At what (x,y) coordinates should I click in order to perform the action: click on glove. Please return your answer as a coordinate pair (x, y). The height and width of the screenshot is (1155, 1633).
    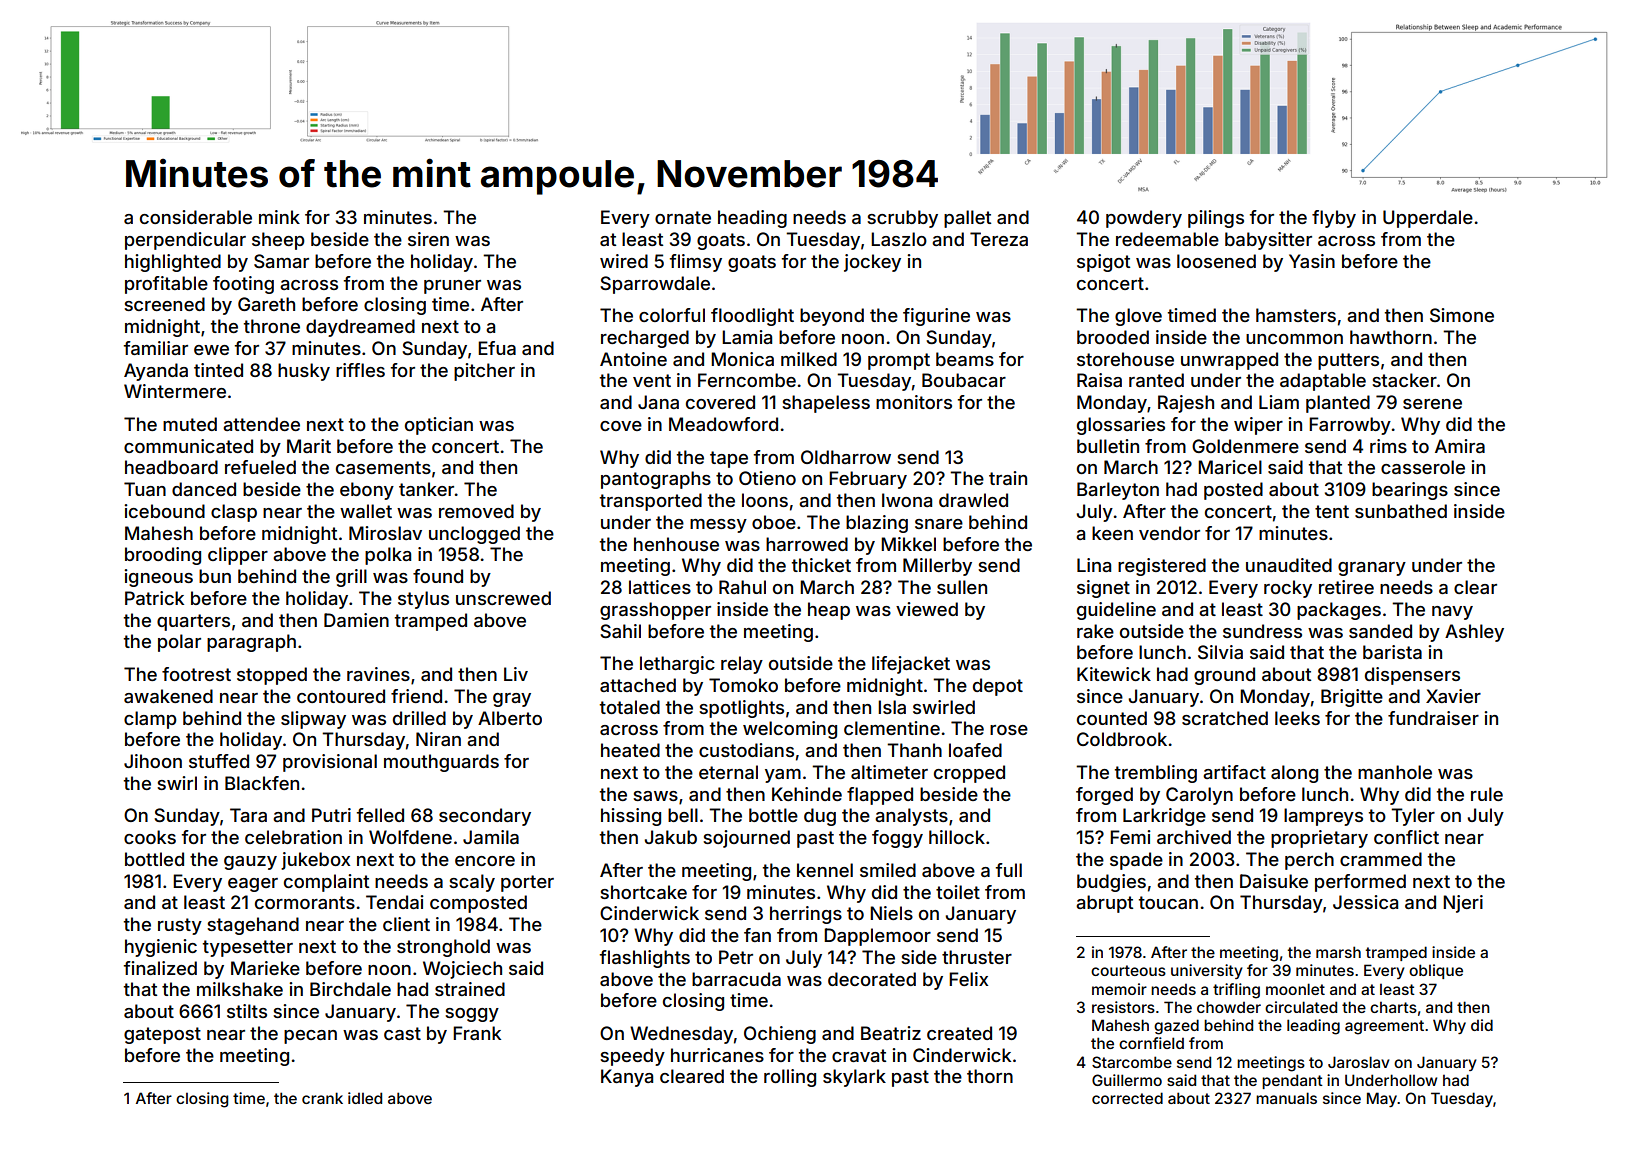
    Looking at the image, I should click on (1138, 317).
